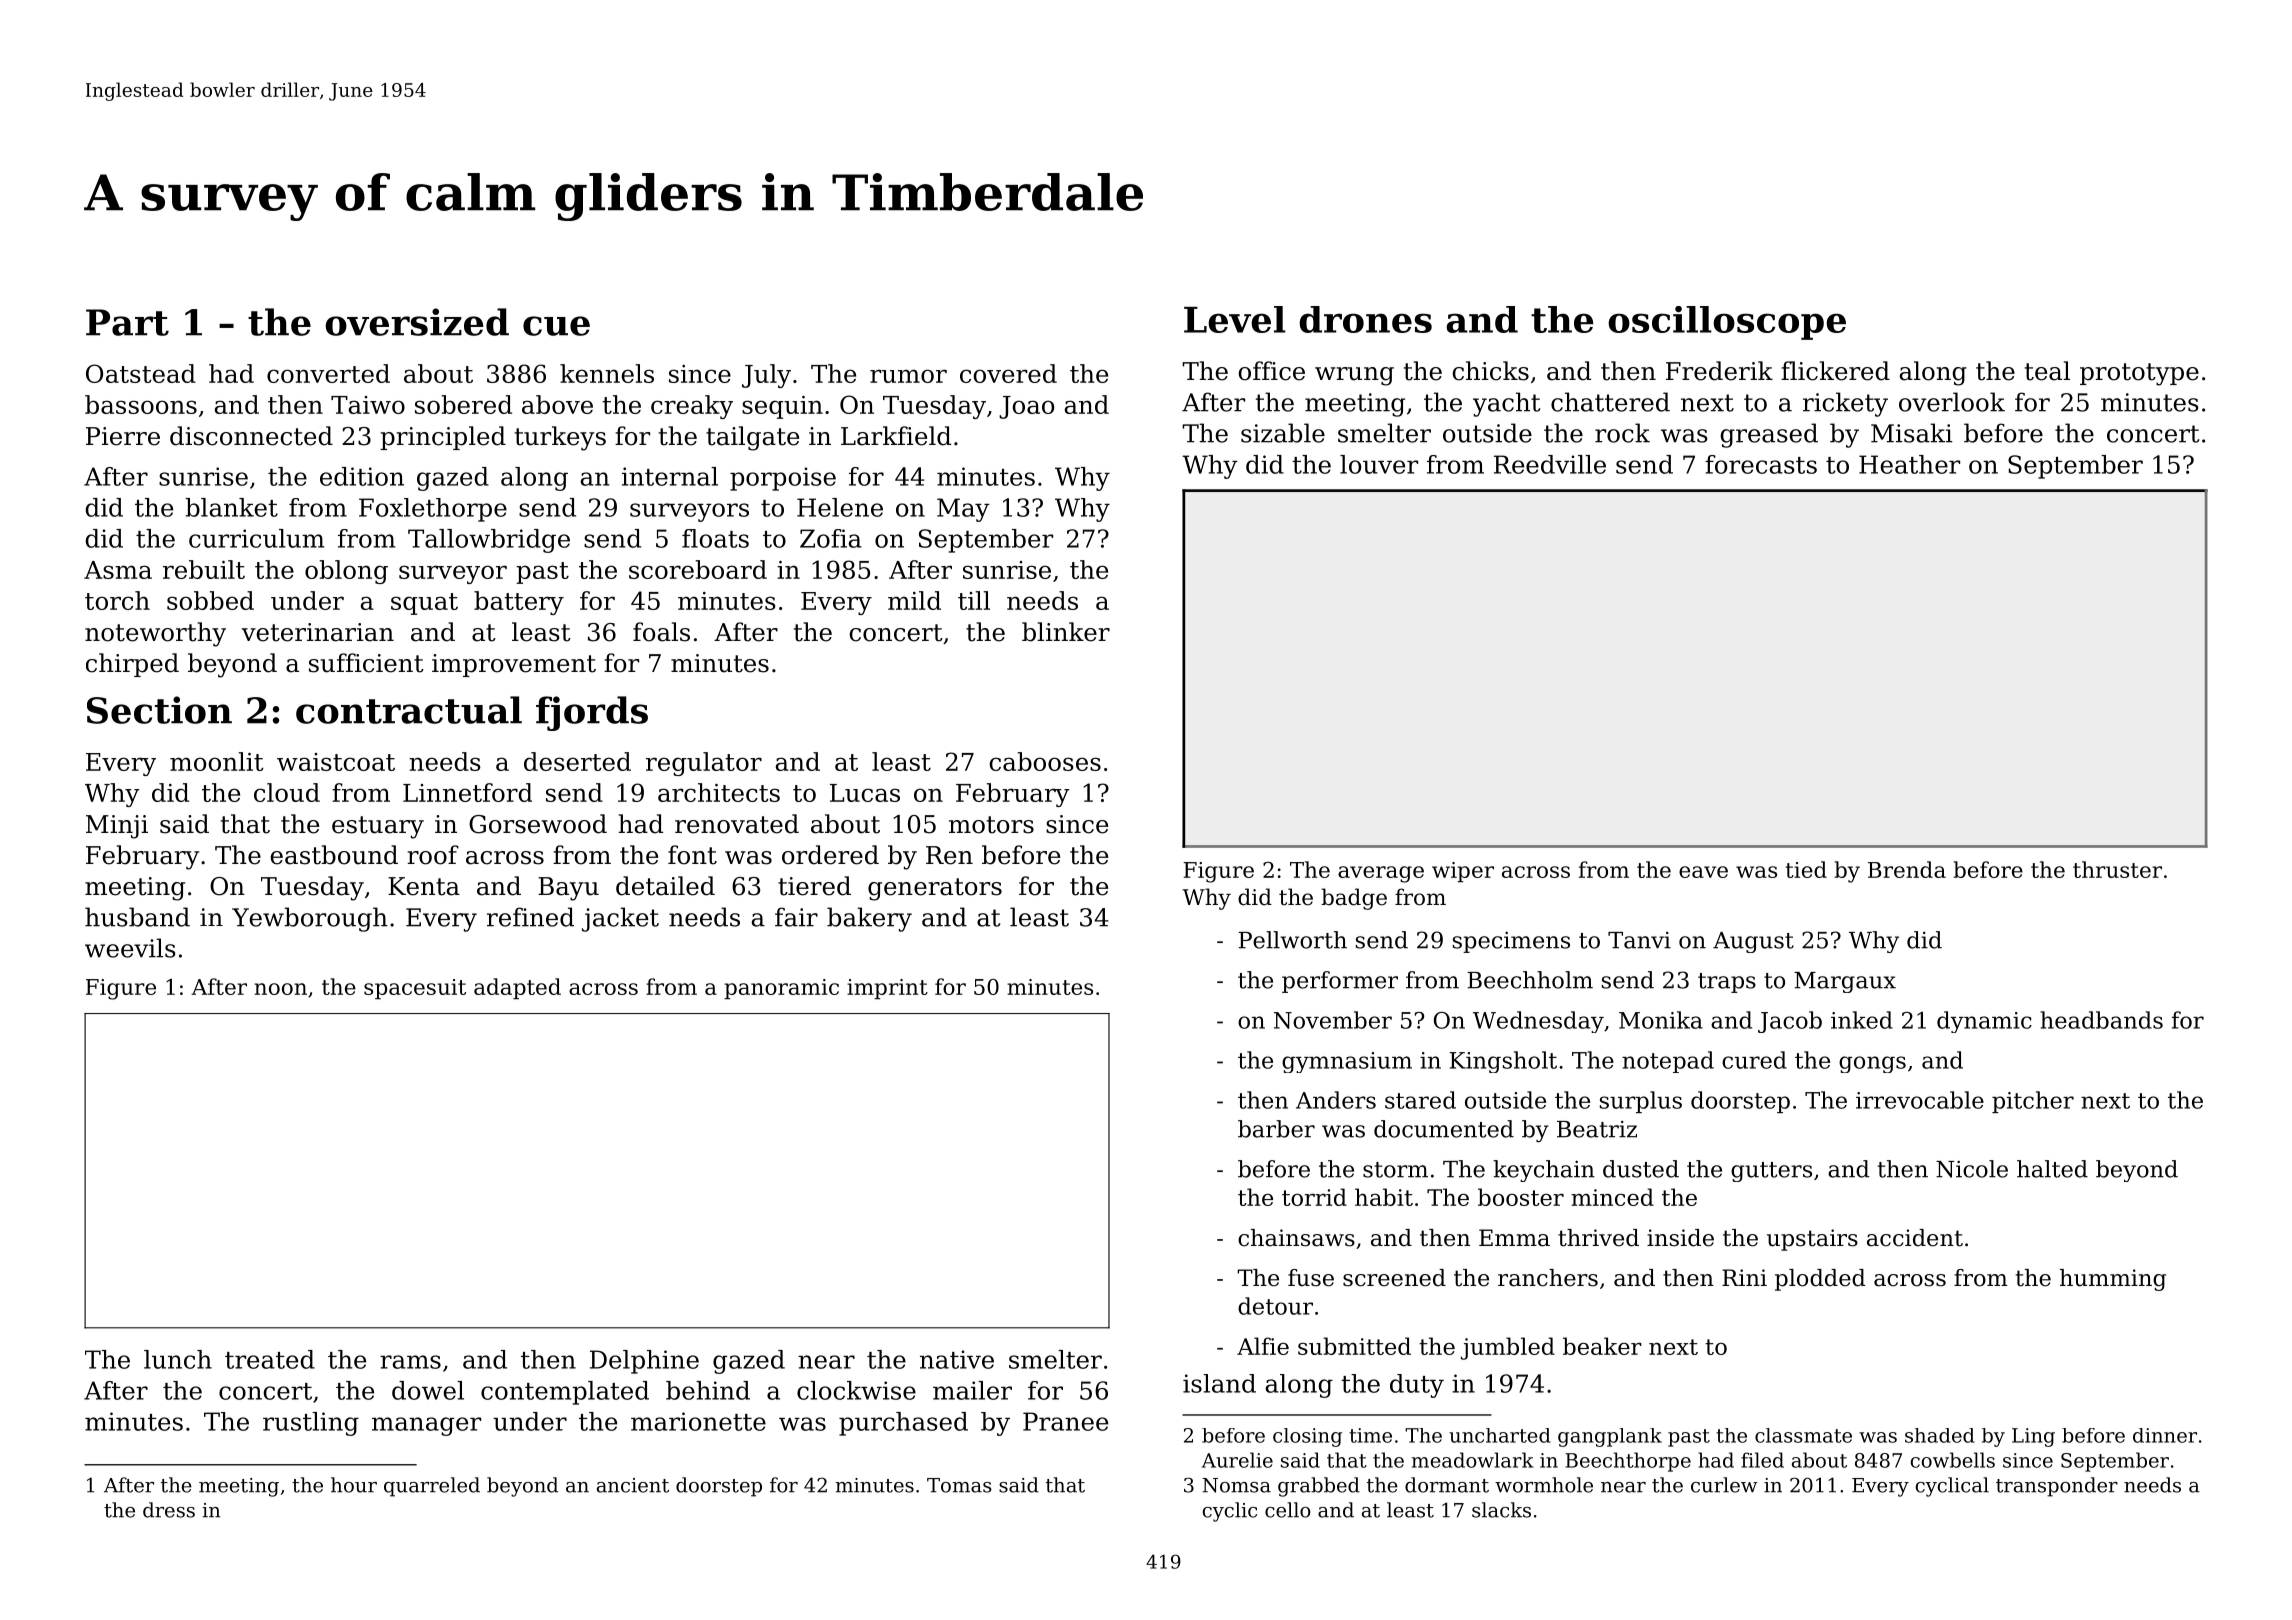 The height and width of the screenshot is (1620, 2292). I want to click on disconnected, so click(251, 436).
